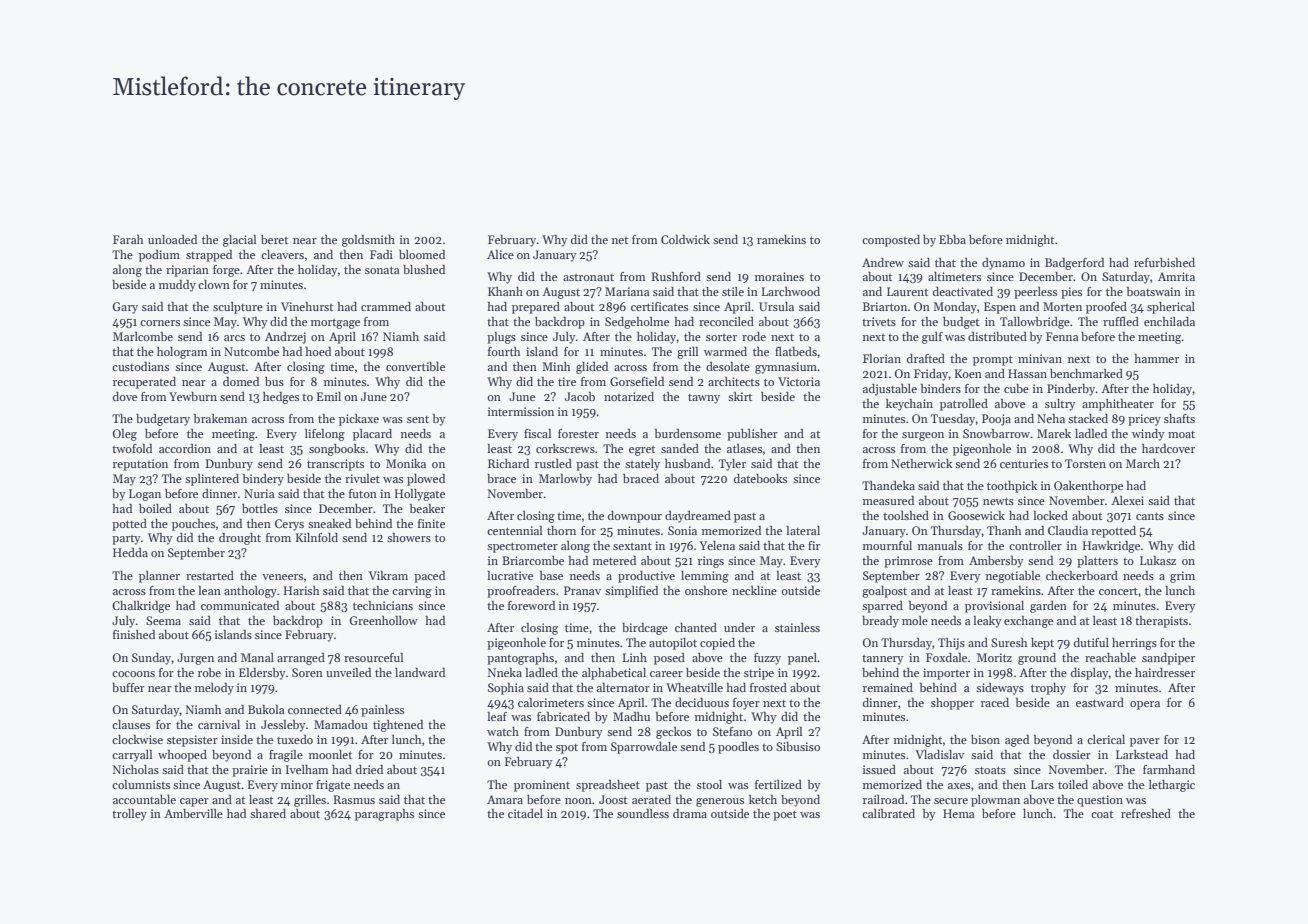 The width and height of the screenshot is (1308, 924). I want to click on cube, so click(1016, 388).
